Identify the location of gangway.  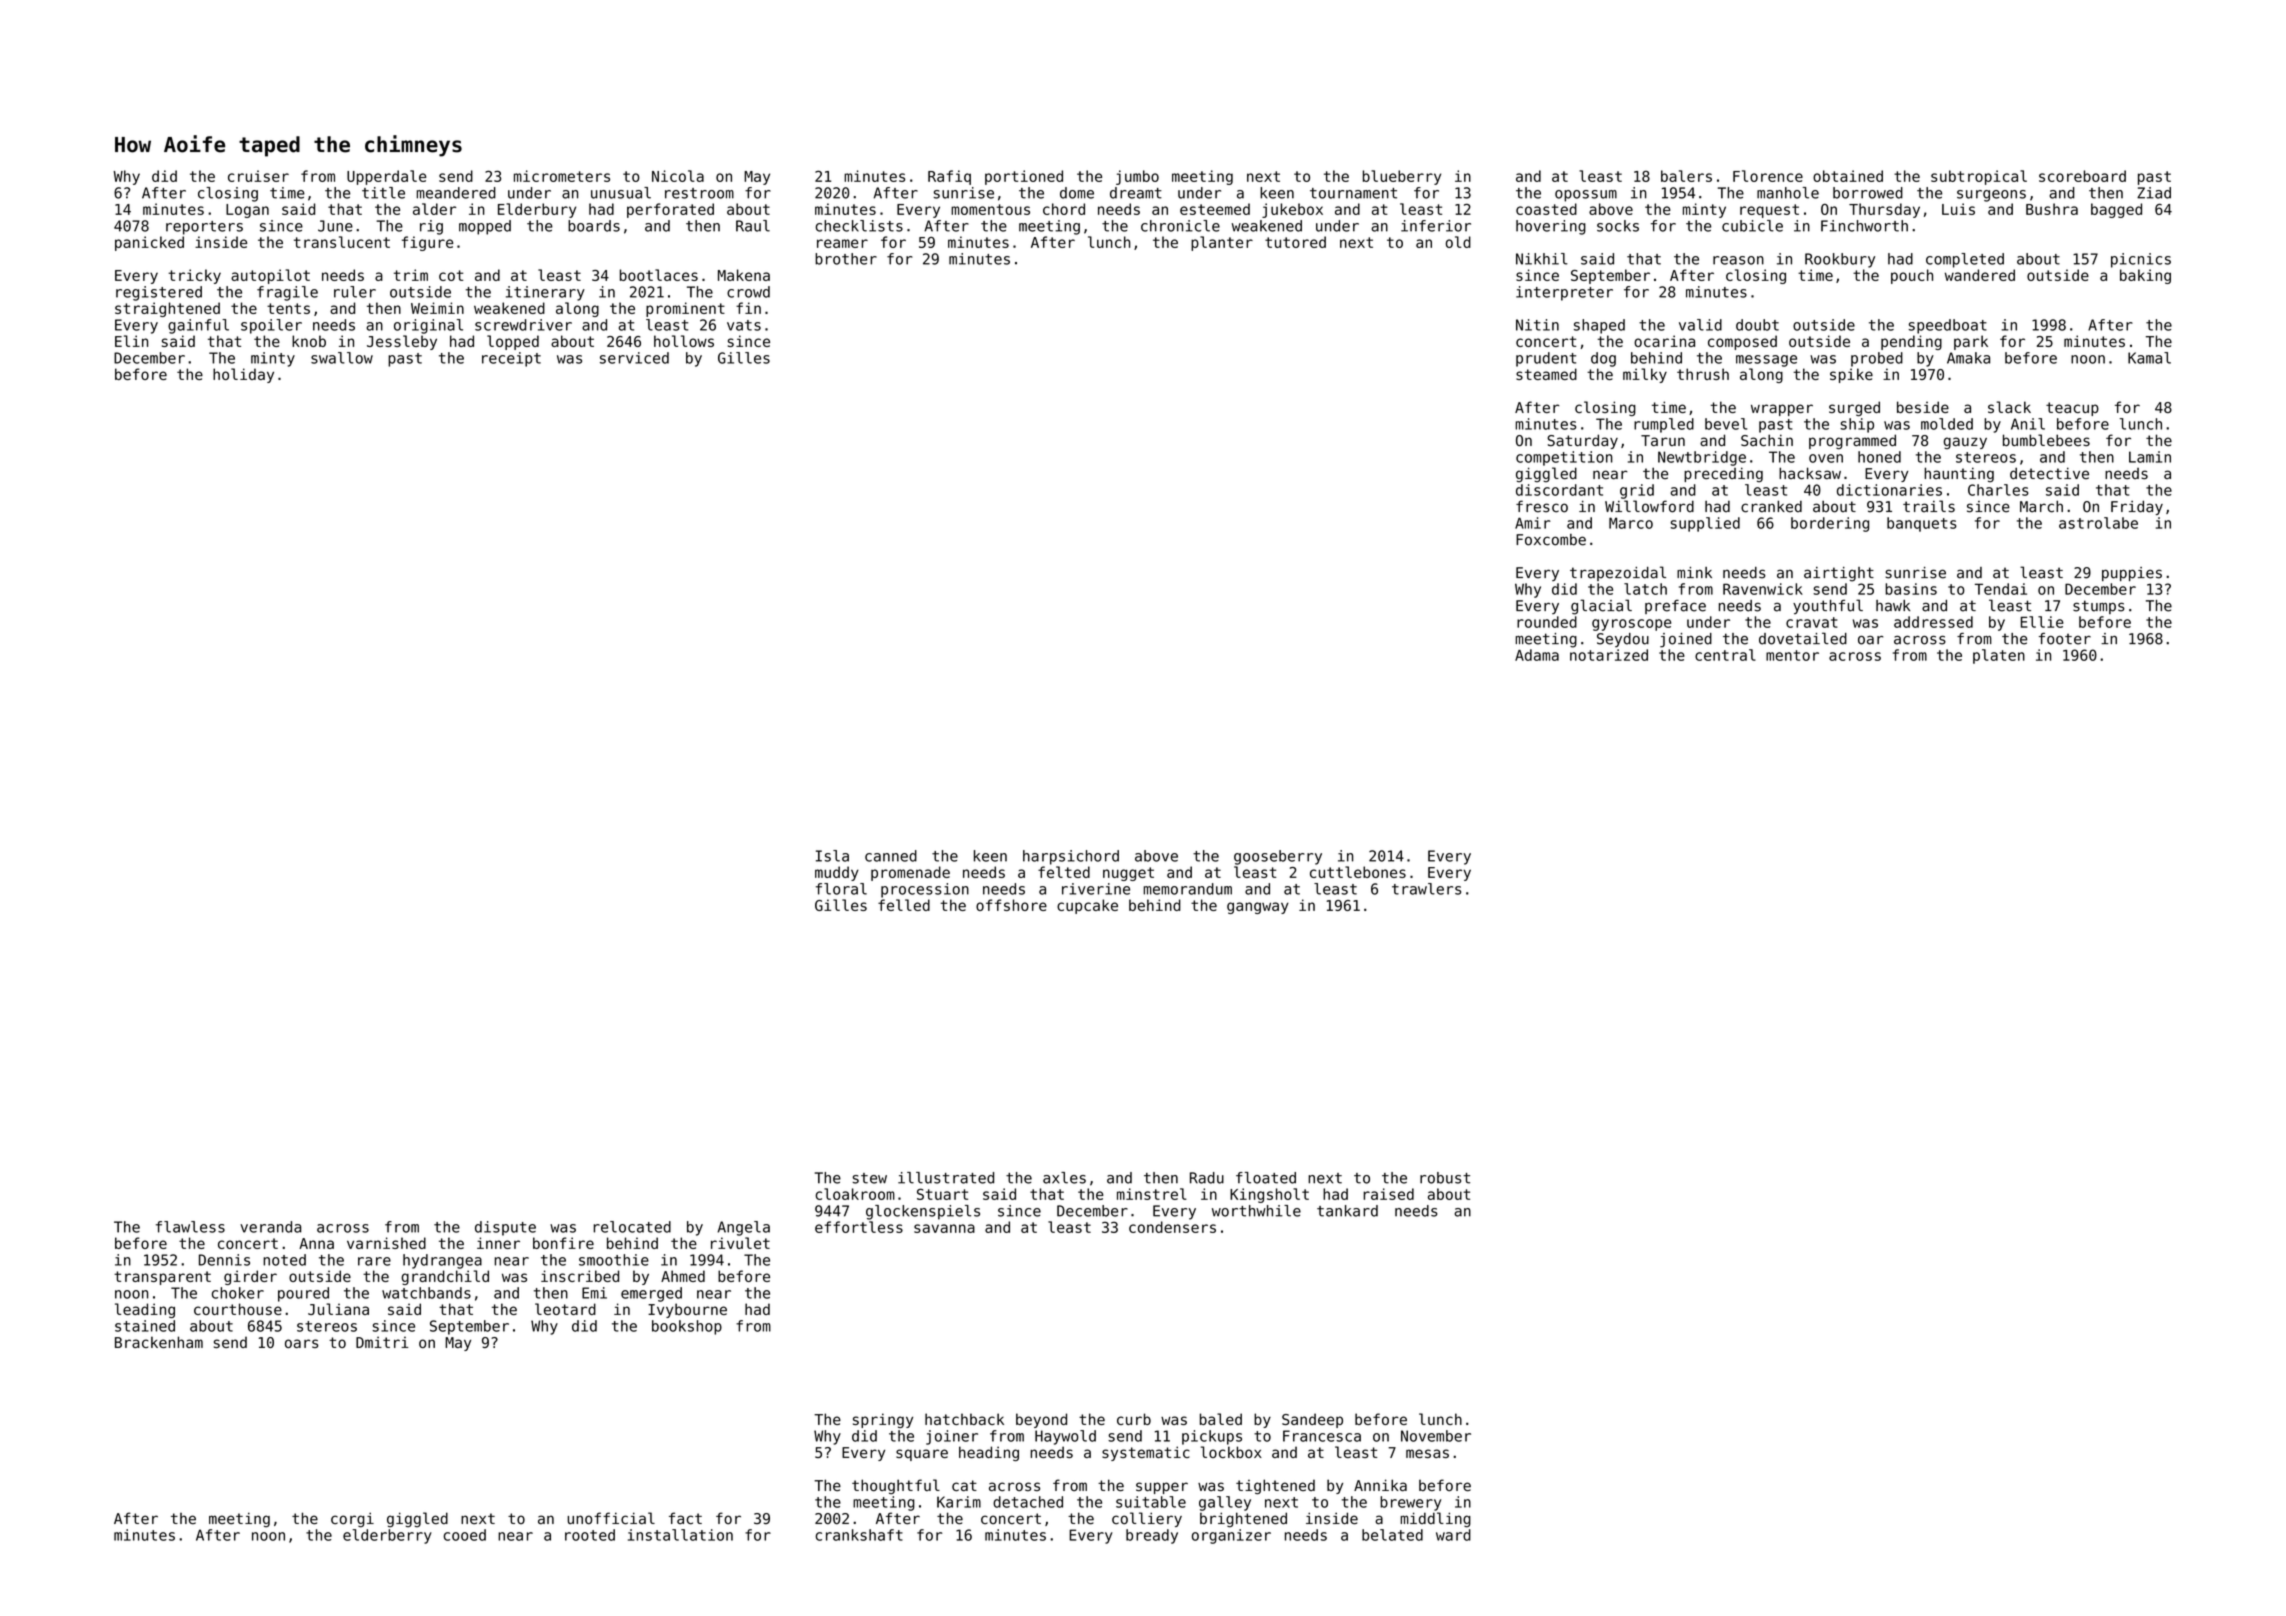
(1258, 908).
